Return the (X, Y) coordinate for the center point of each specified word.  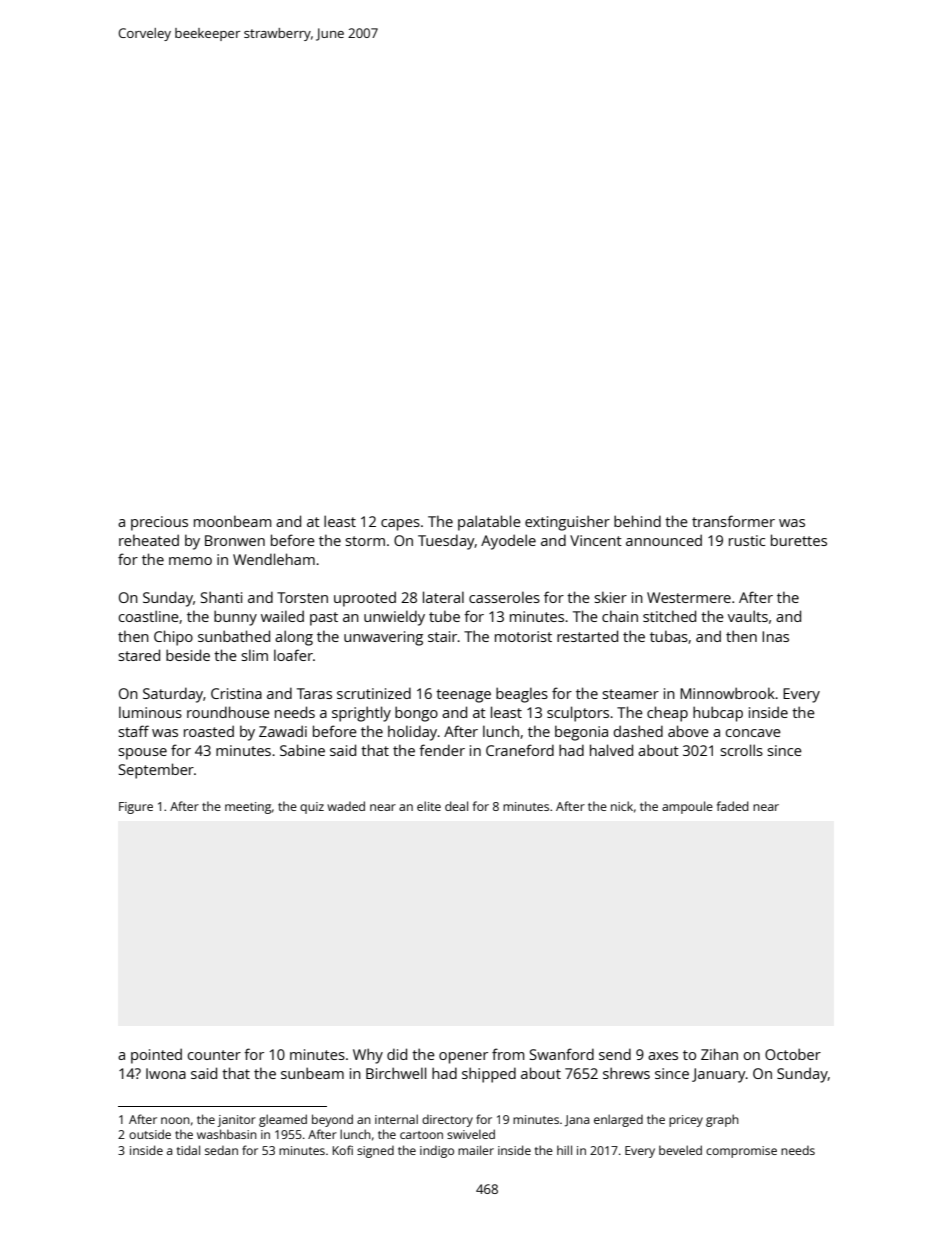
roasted (209, 731)
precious (159, 523)
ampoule (687, 807)
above (688, 731)
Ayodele (508, 542)
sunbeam (312, 1073)
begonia (581, 733)
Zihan (719, 1054)
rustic (747, 540)
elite (429, 806)
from (508, 1054)
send (615, 1054)
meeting (248, 808)
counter (214, 1055)
